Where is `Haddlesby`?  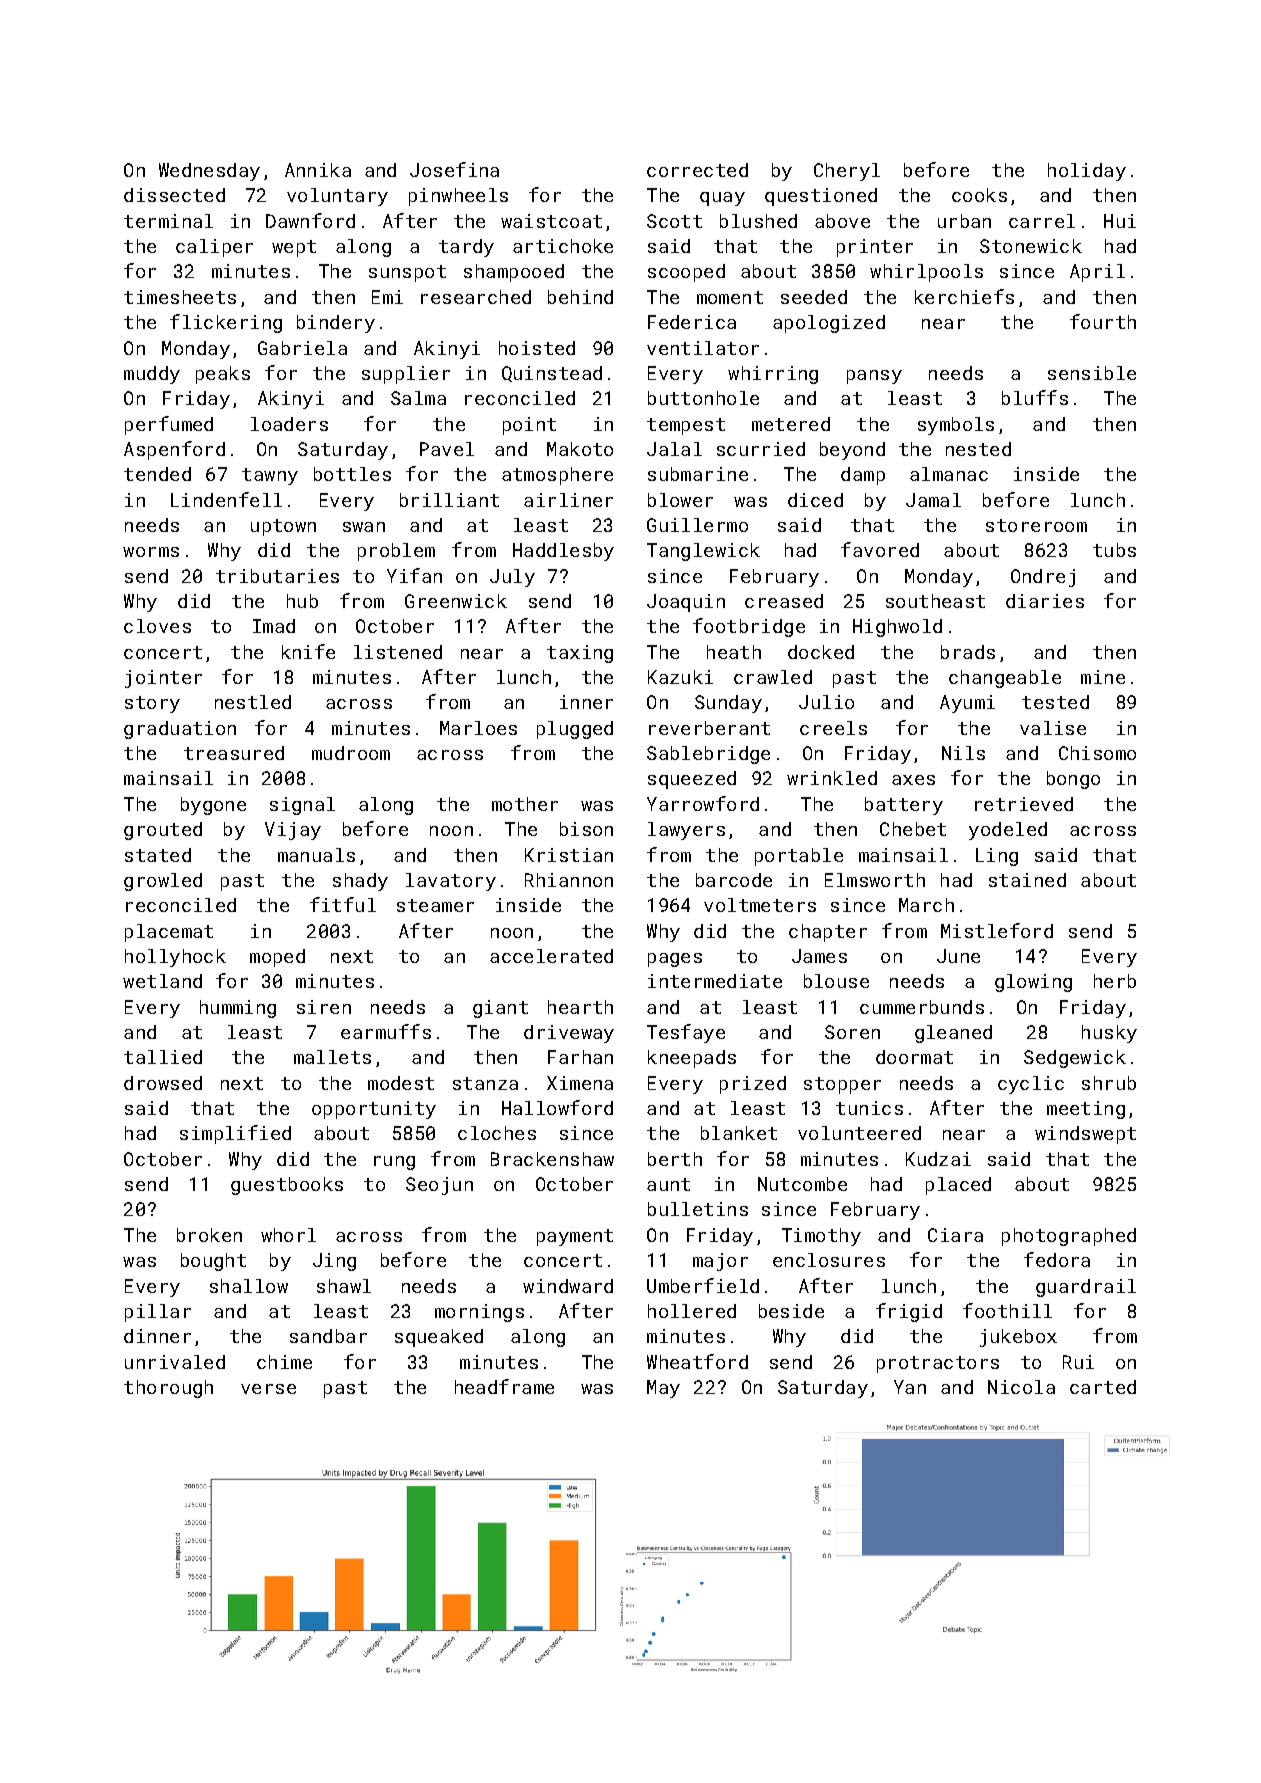
Haddlesby is located at coordinates (563, 552).
